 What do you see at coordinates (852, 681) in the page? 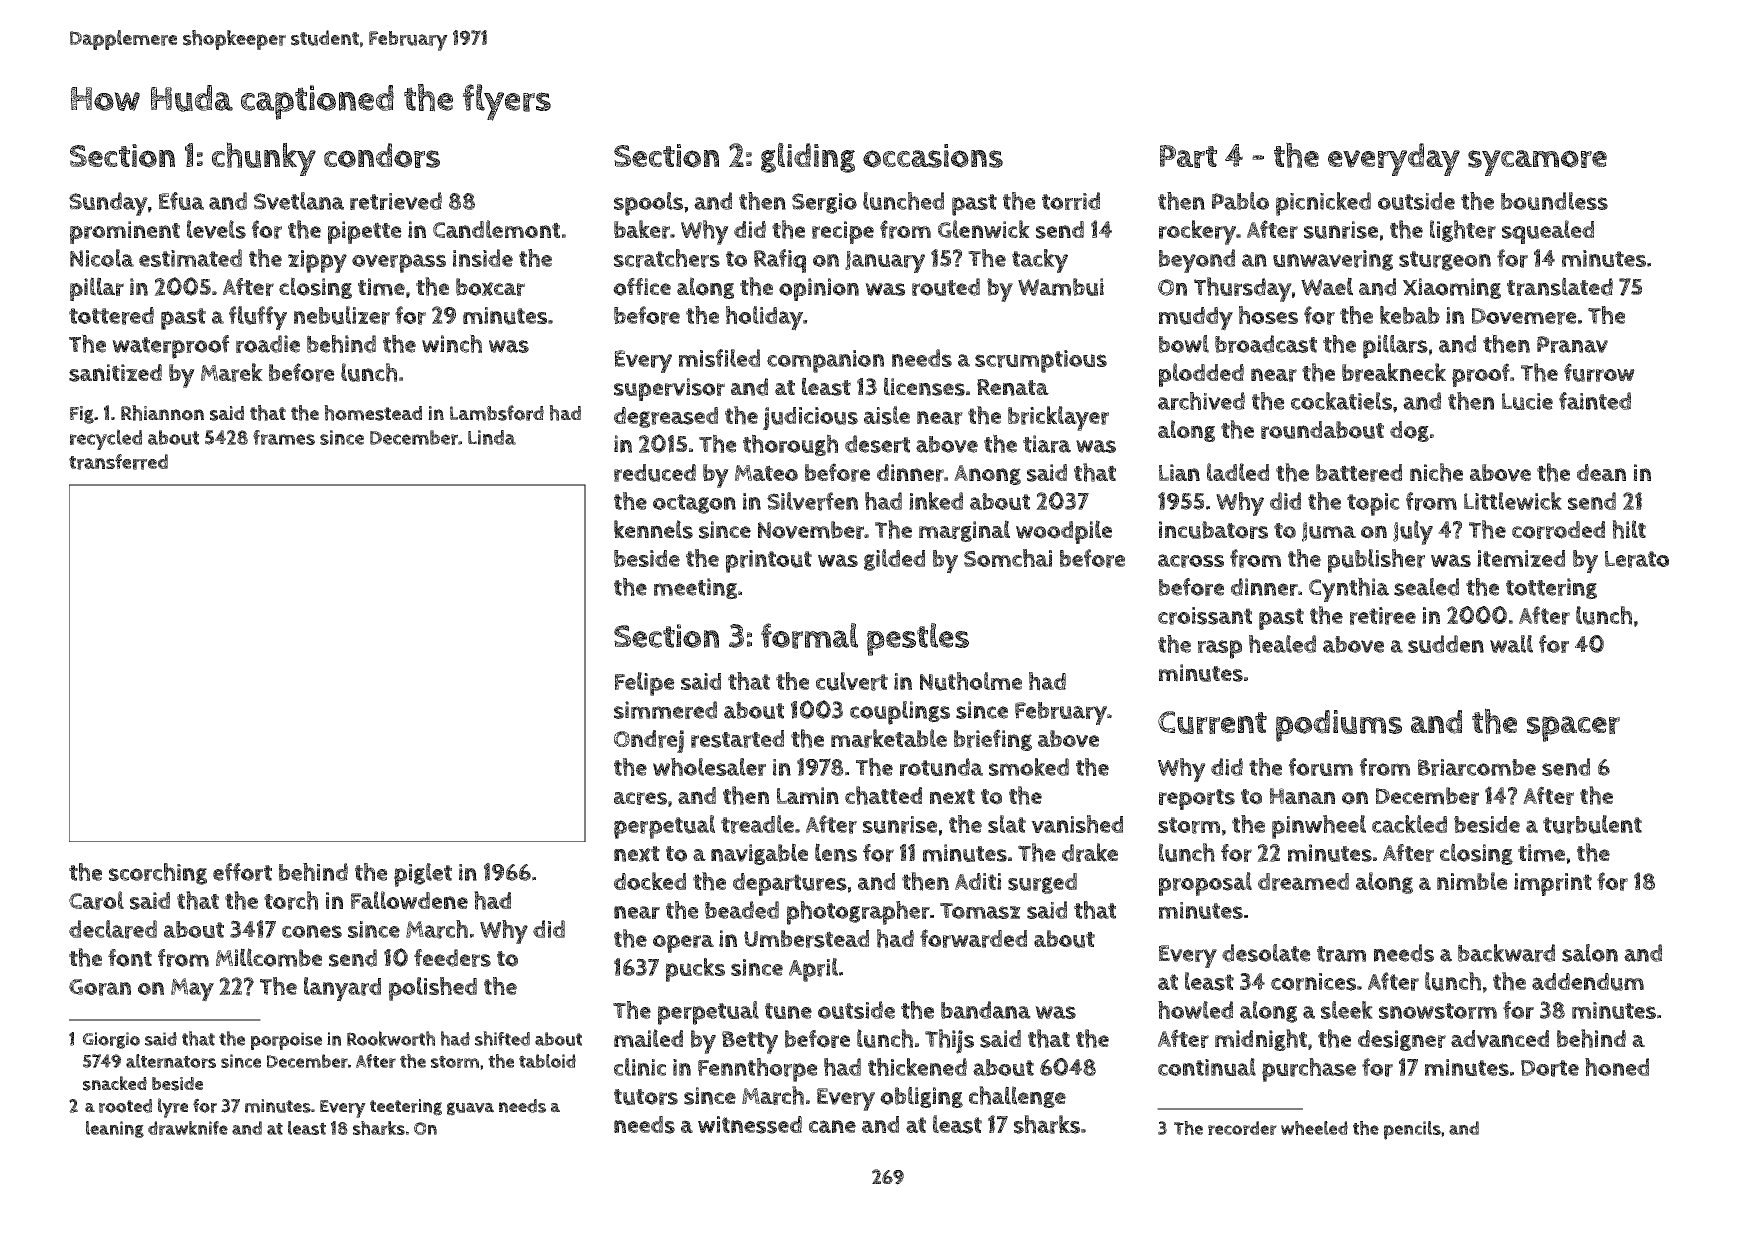
I see `culvert` at bounding box center [852, 681].
